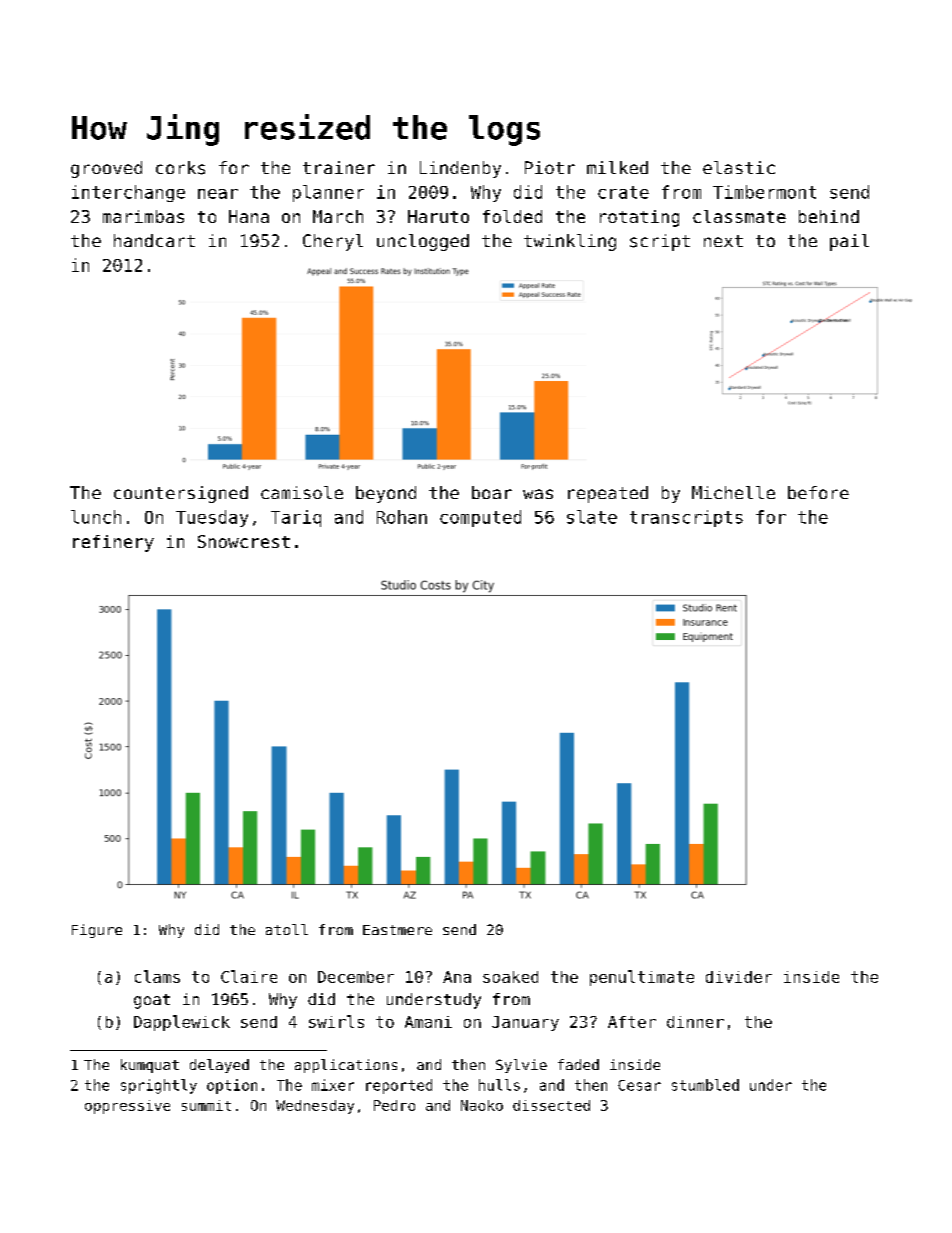  I want to click on atoll, so click(287, 929).
